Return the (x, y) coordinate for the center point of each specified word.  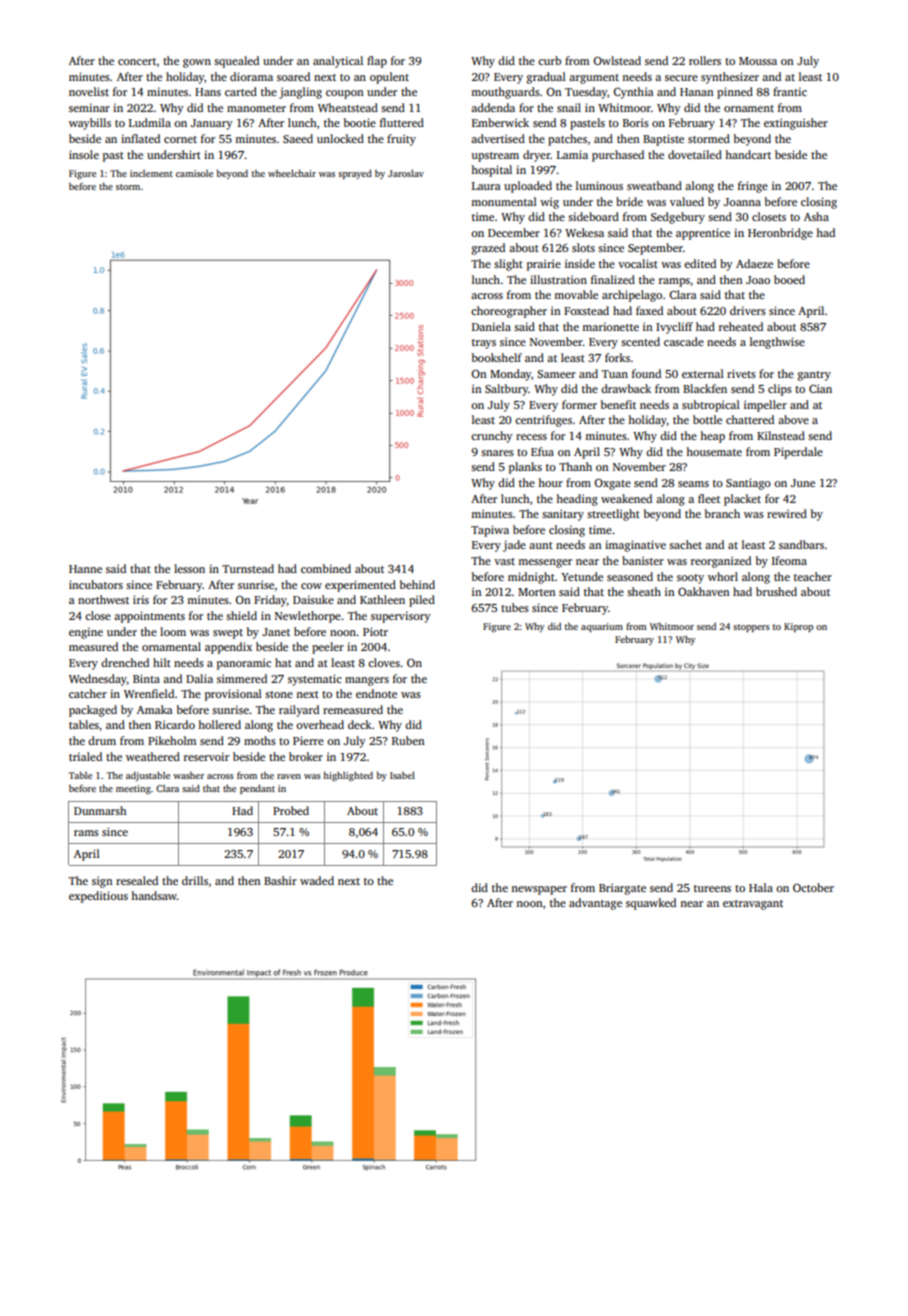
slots (583, 247)
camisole (194, 173)
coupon (345, 94)
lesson (189, 568)
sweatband (654, 185)
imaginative (635, 546)
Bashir (280, 880)
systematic (315, 680)
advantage (595, 904)
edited (700, 263)
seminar (89, 107)
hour (550, 482)
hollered (219, 724)
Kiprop (798, 627)
